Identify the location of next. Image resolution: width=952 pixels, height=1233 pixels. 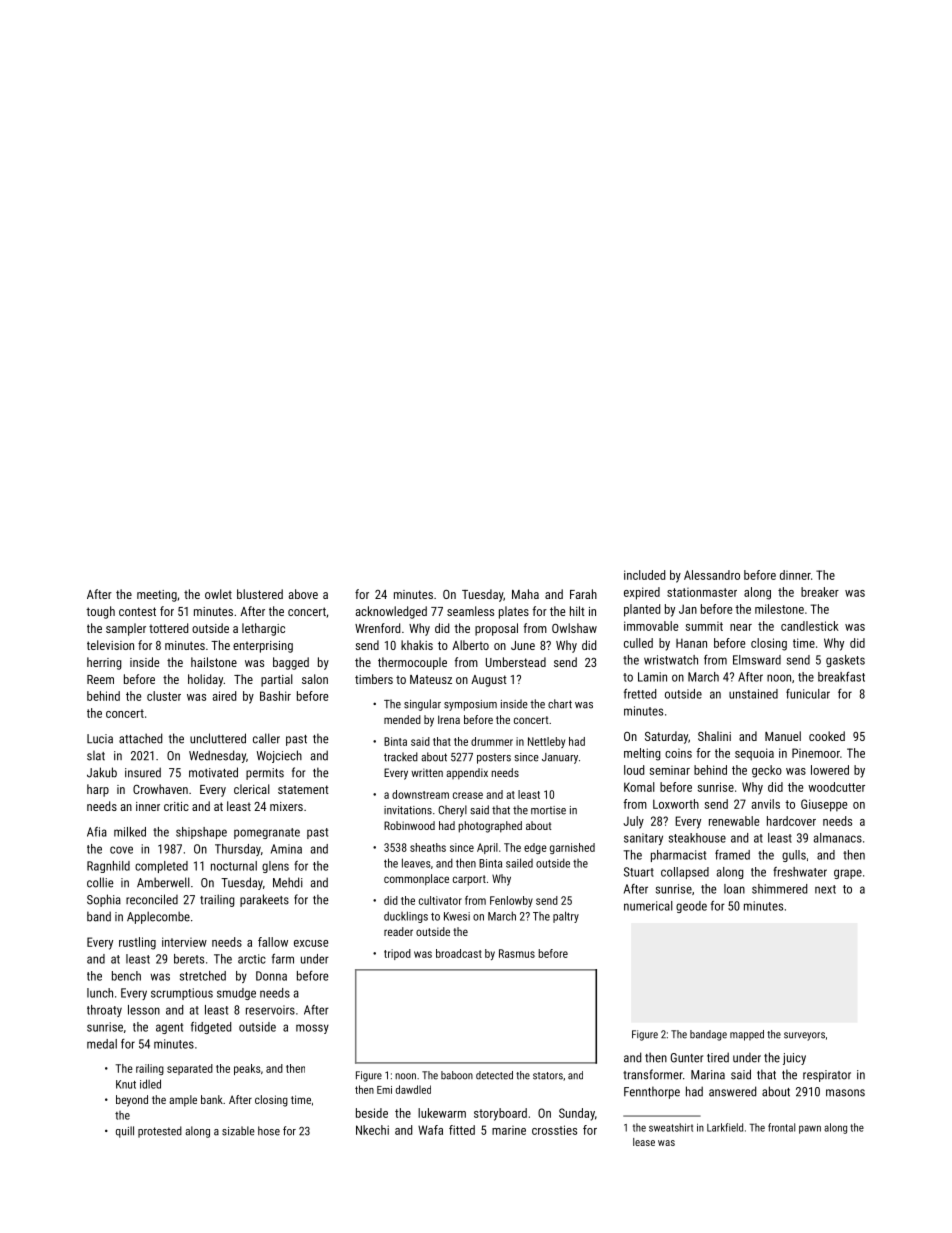
(825, 889).
